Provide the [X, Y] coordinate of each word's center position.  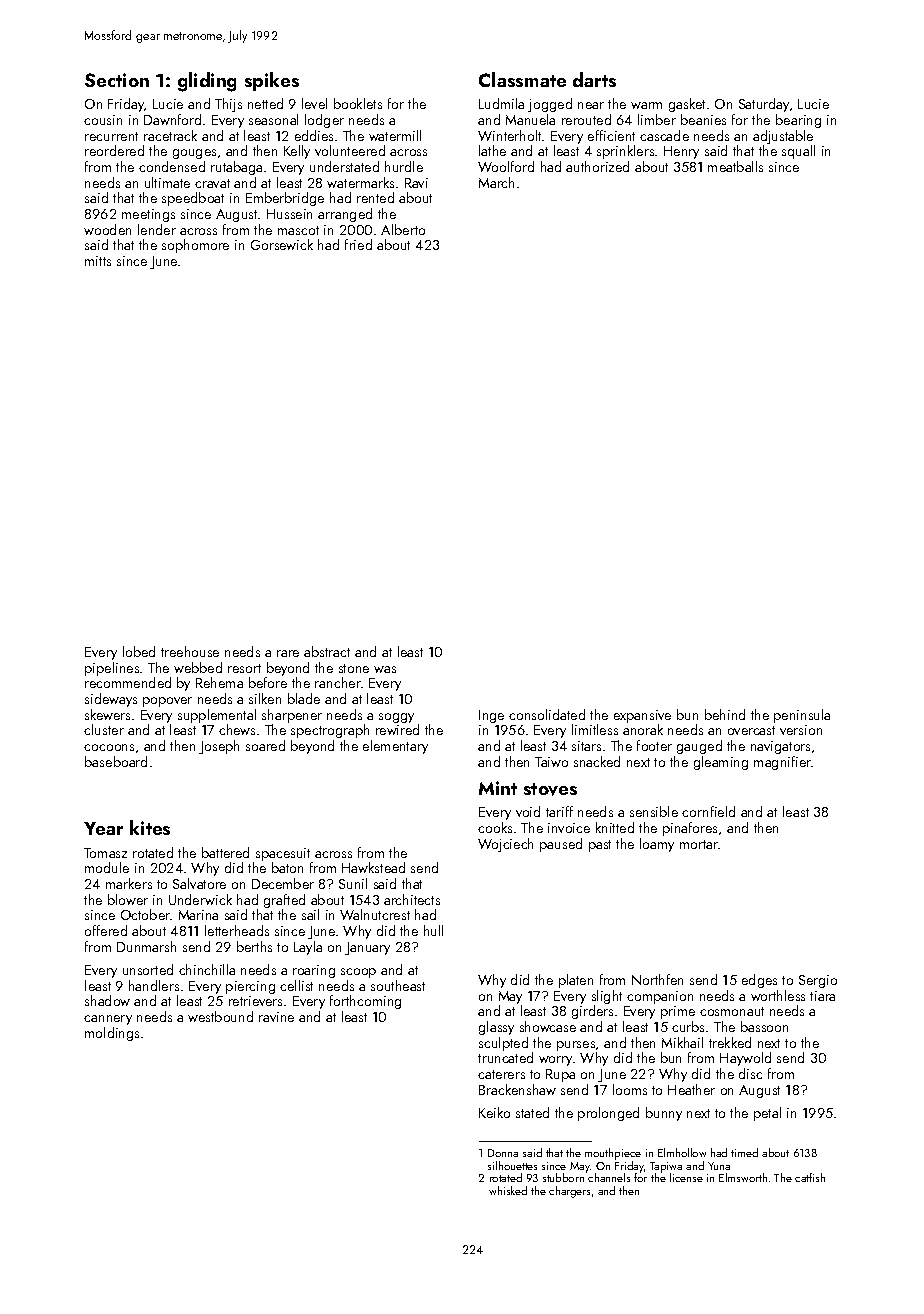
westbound [220, 1016]
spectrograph [330, 731]
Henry [681, 152]
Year [103, 828]
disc [750, 1073]
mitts [98, 261]
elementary [395, 747]
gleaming [721, 763]
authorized [597, 166]
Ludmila [501, 103]
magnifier [783, 763]
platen [576, 981]
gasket [687, 105]
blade [304, 698]
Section [117, 80]
